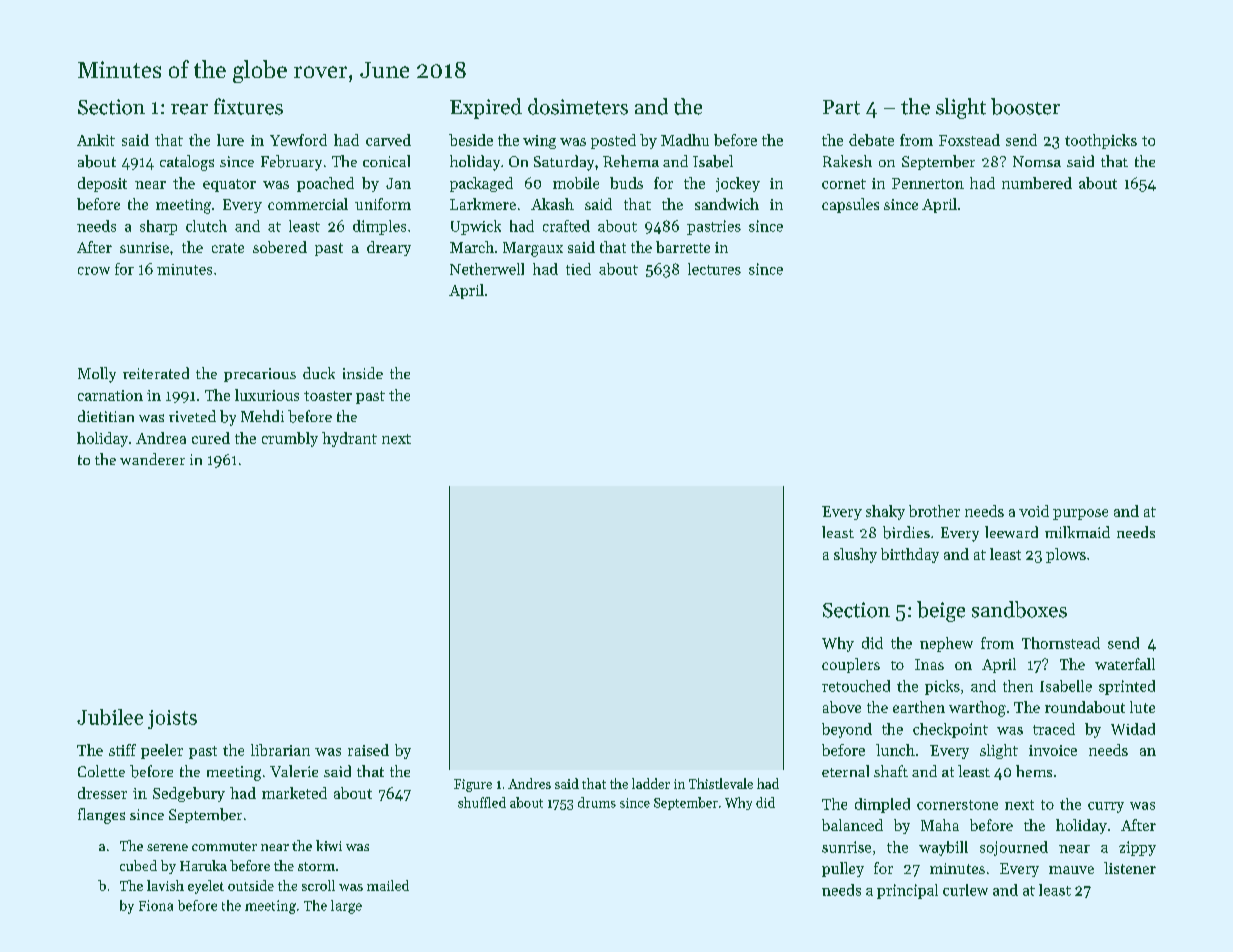  What do you see at coordinates (1066, 555) in the screenshot?
I see `plows` at bounding box center [1066, 555].
